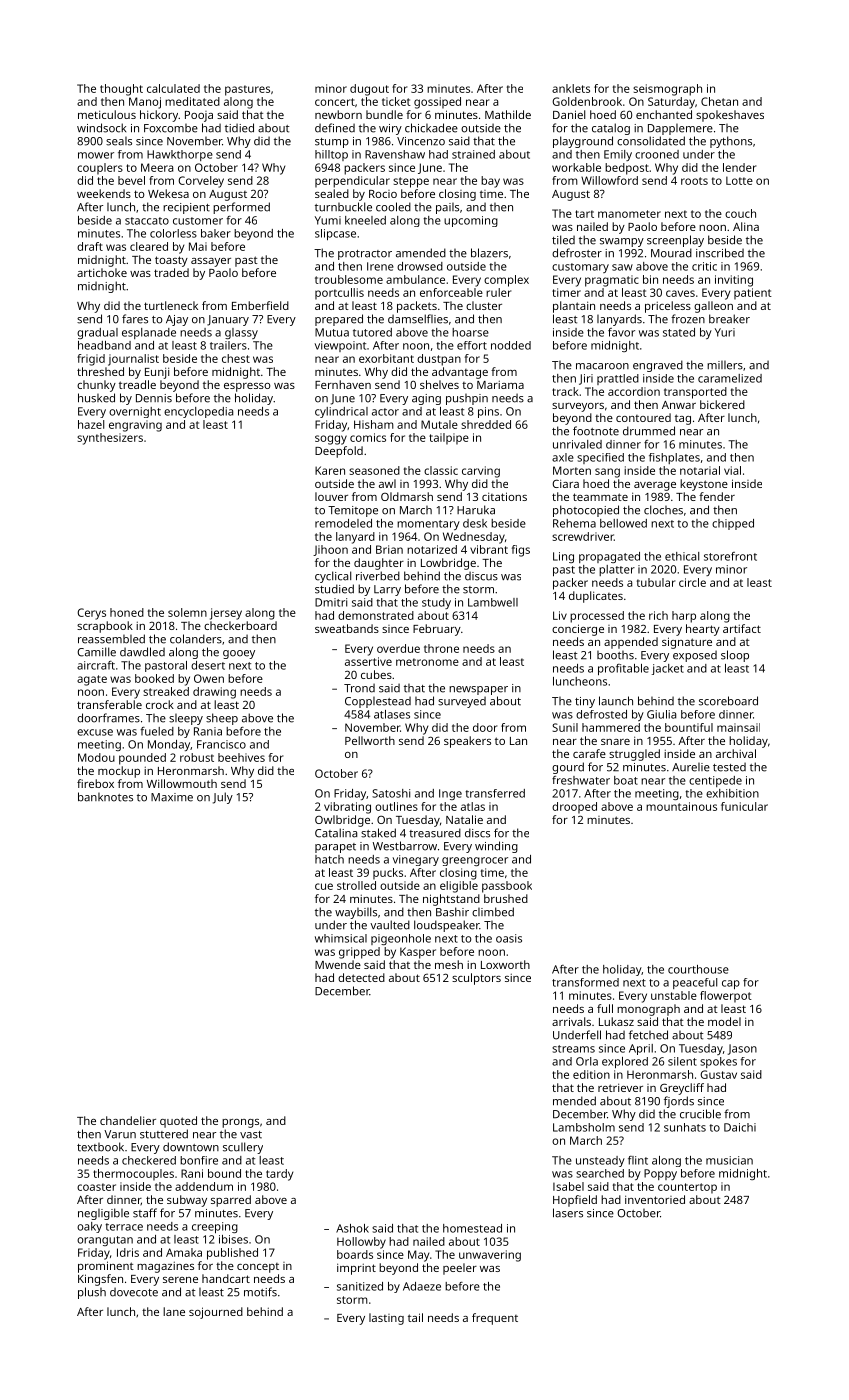 The height and width of the document is (1400, 849). I want to click on hilltop, so click(331, 155).
